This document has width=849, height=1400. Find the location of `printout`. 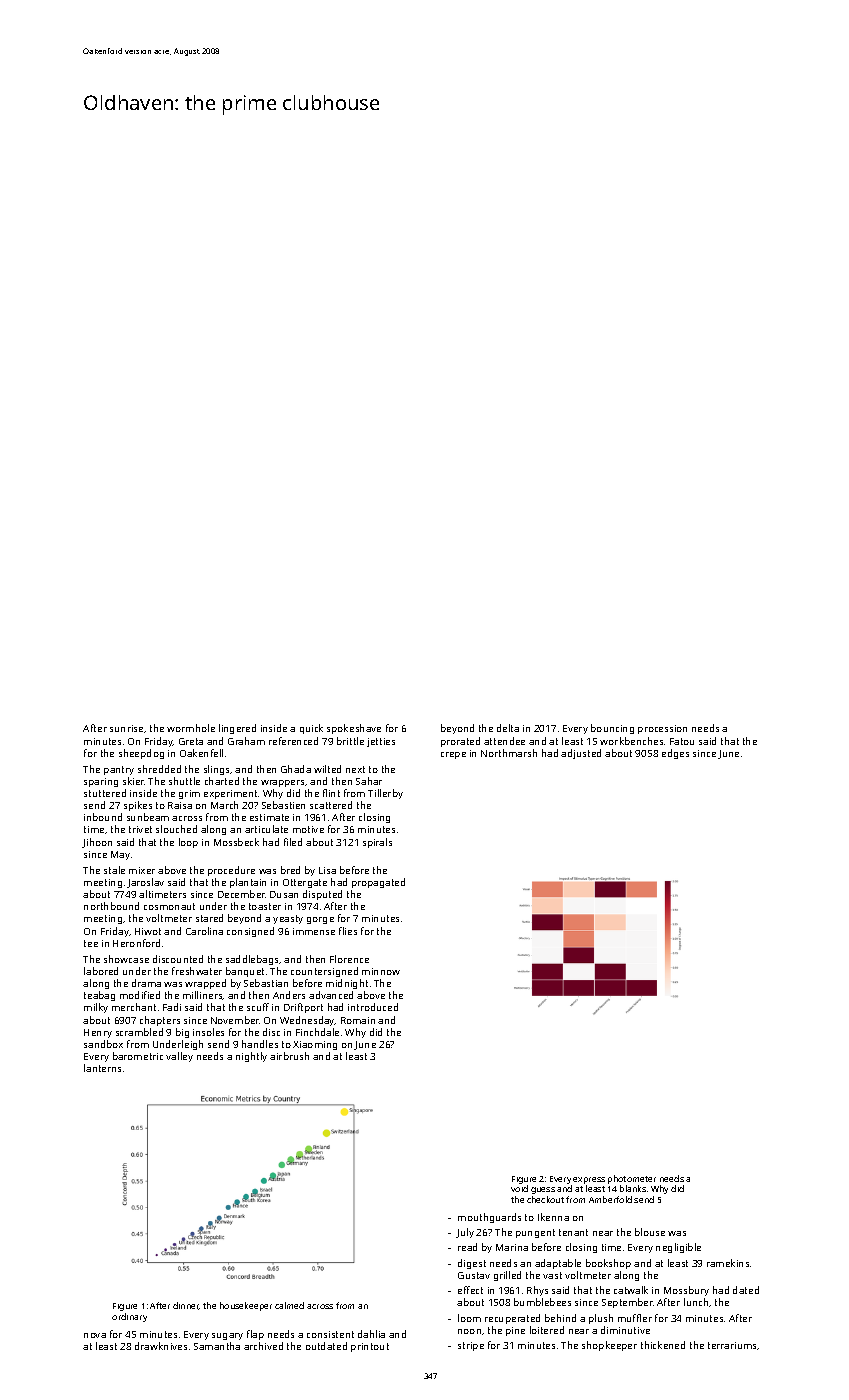

printout is located at coordinates (370, 1347).
